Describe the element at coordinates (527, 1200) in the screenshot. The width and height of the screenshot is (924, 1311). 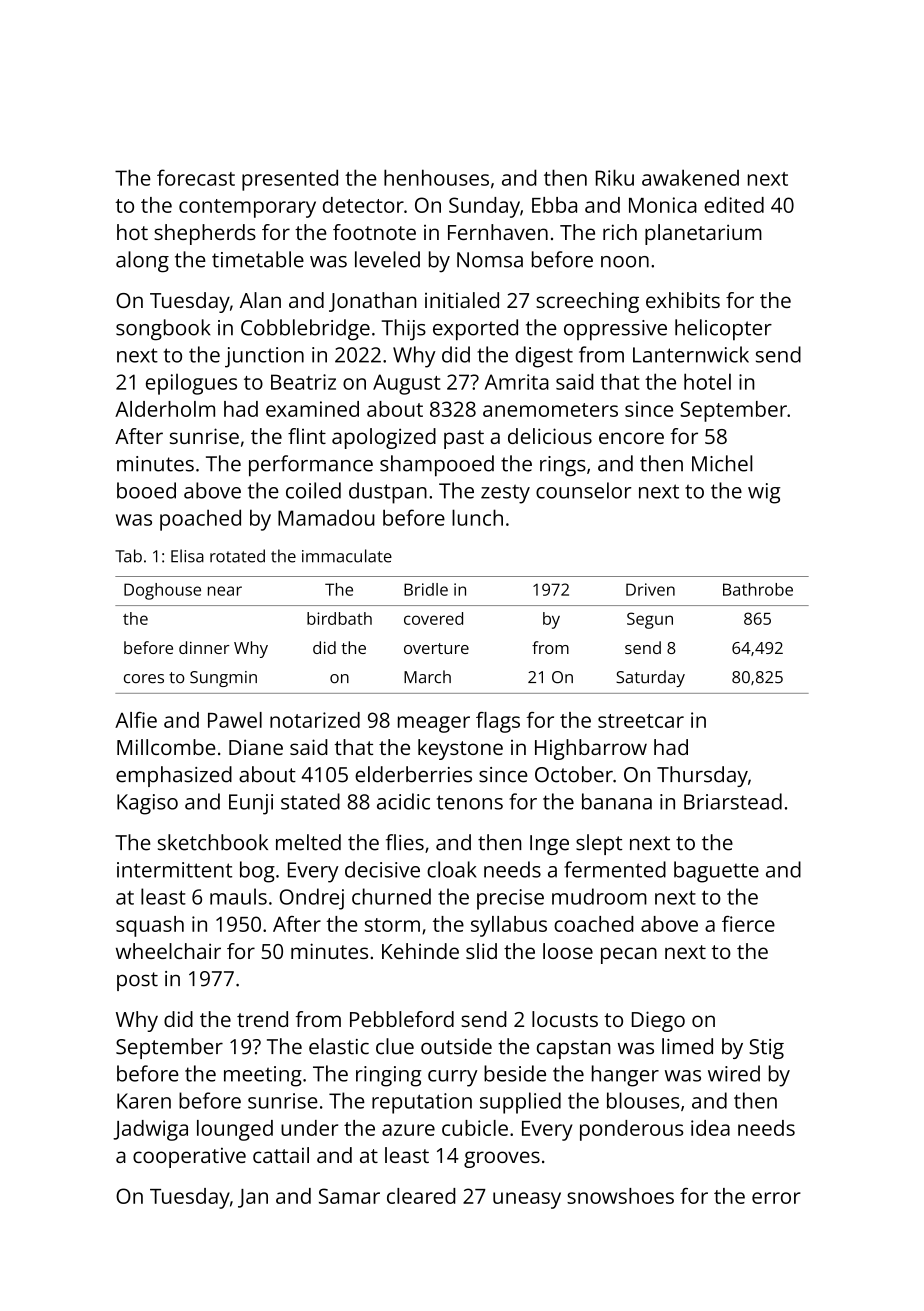
I see `uneasy` at that location.
